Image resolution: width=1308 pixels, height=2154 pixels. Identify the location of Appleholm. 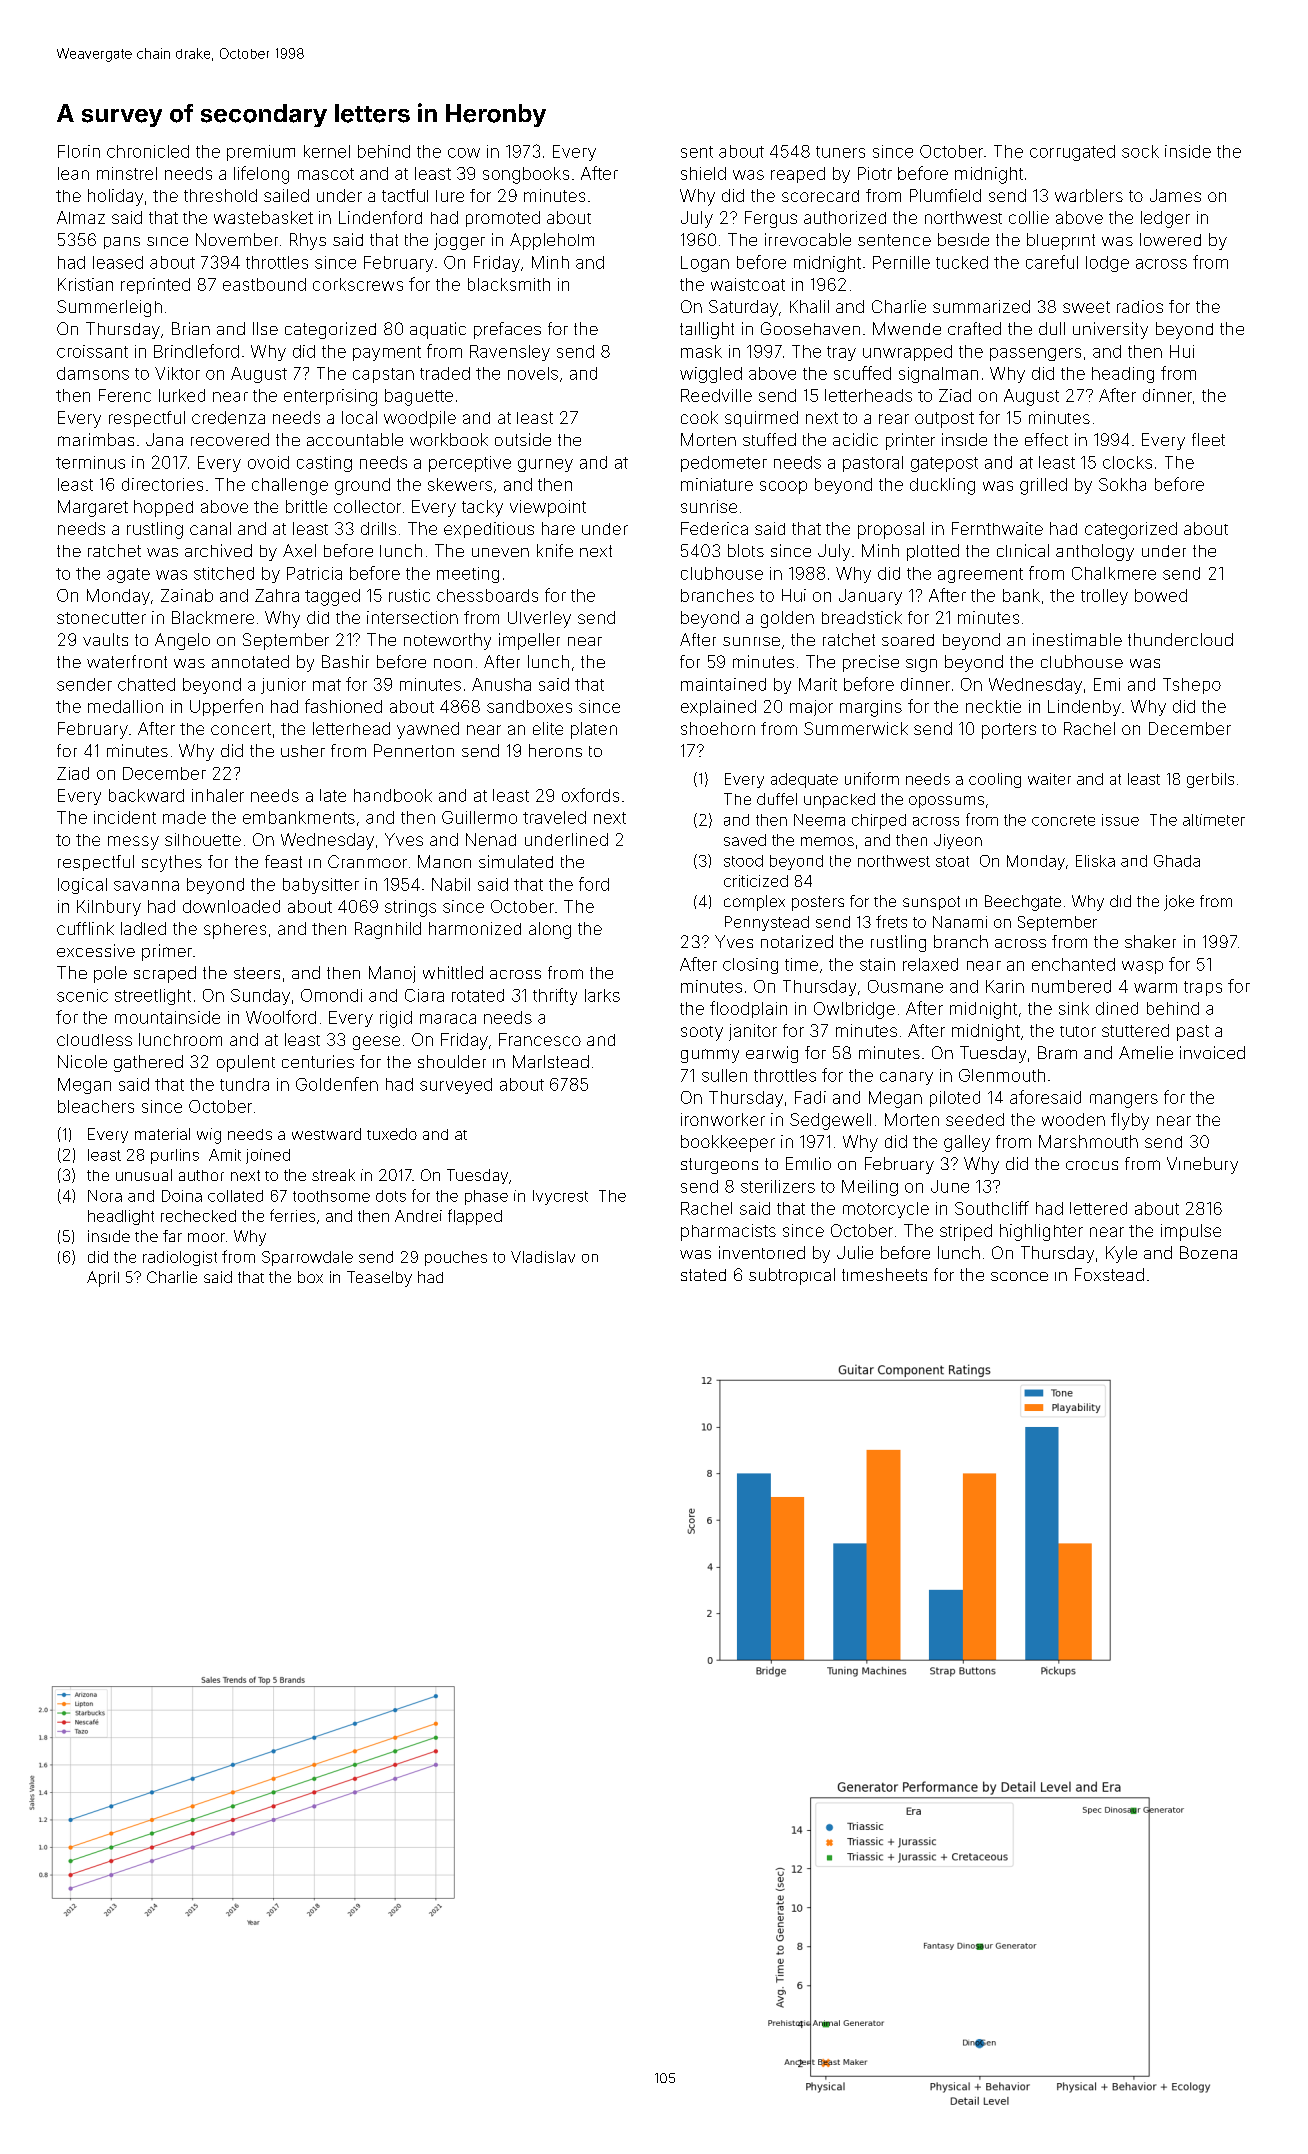
(552, 241).
